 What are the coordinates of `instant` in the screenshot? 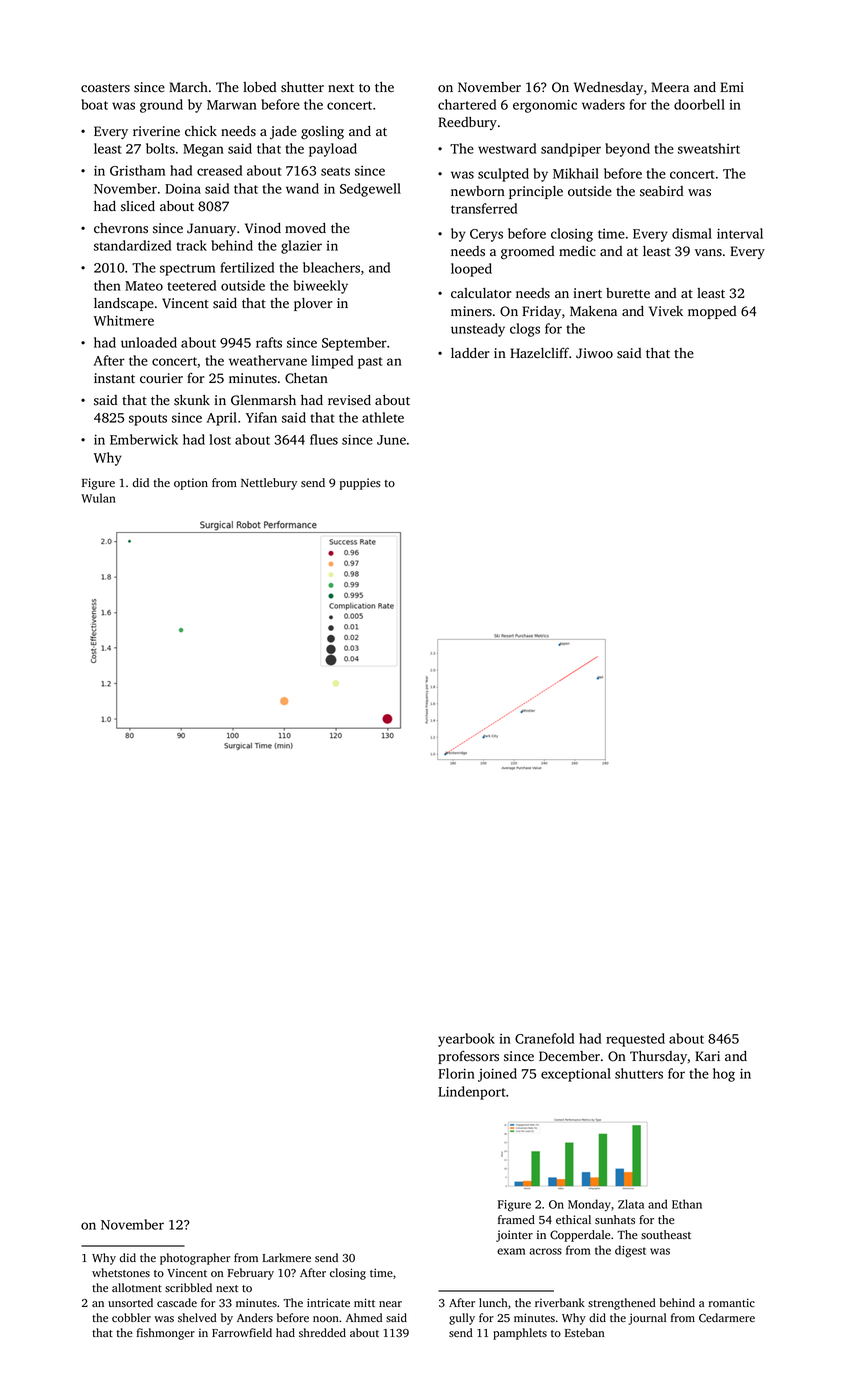 It's located at (114, 378).
